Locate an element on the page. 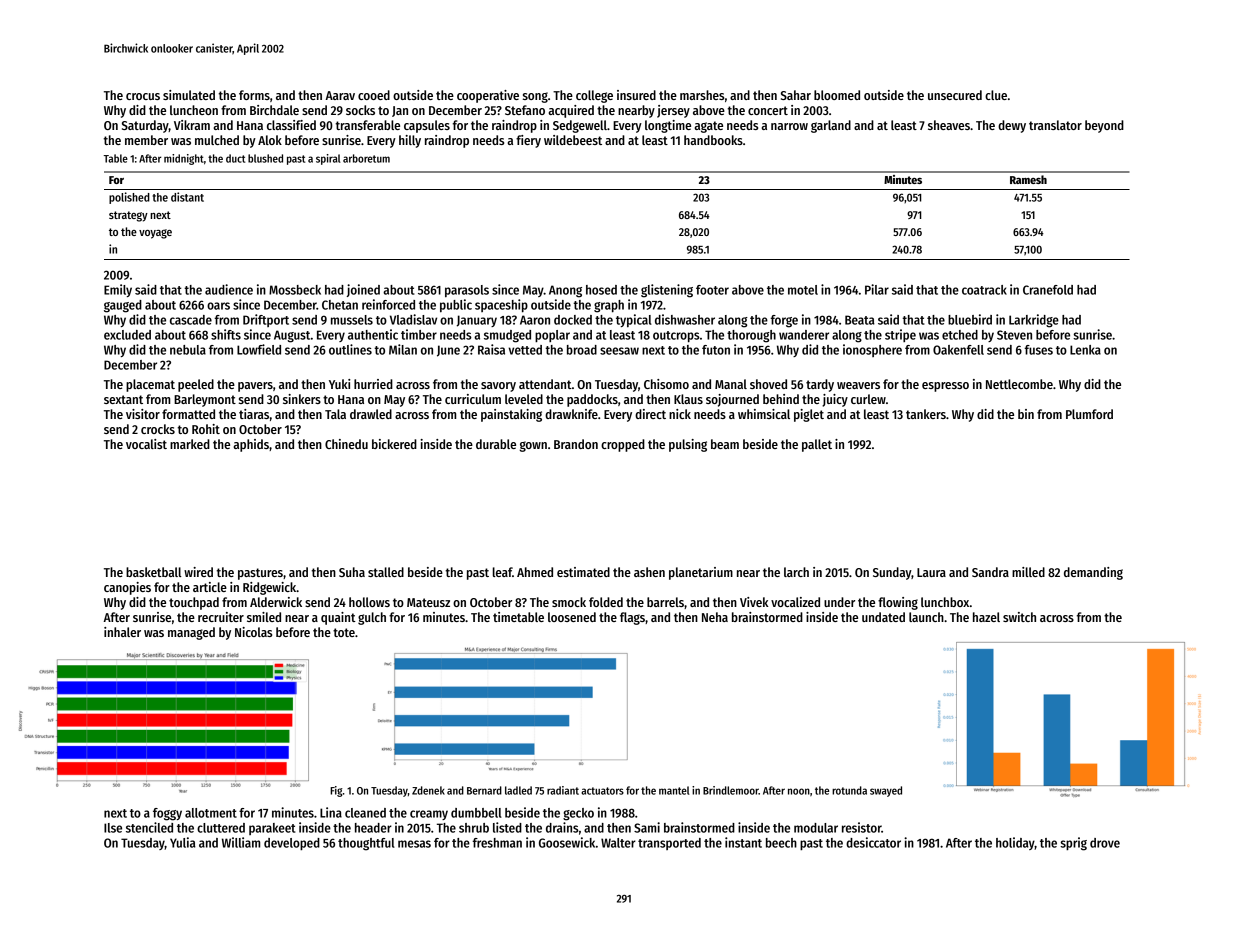 The height and width of the page is (952, 1233). song is located at coordinates (535, 97).
